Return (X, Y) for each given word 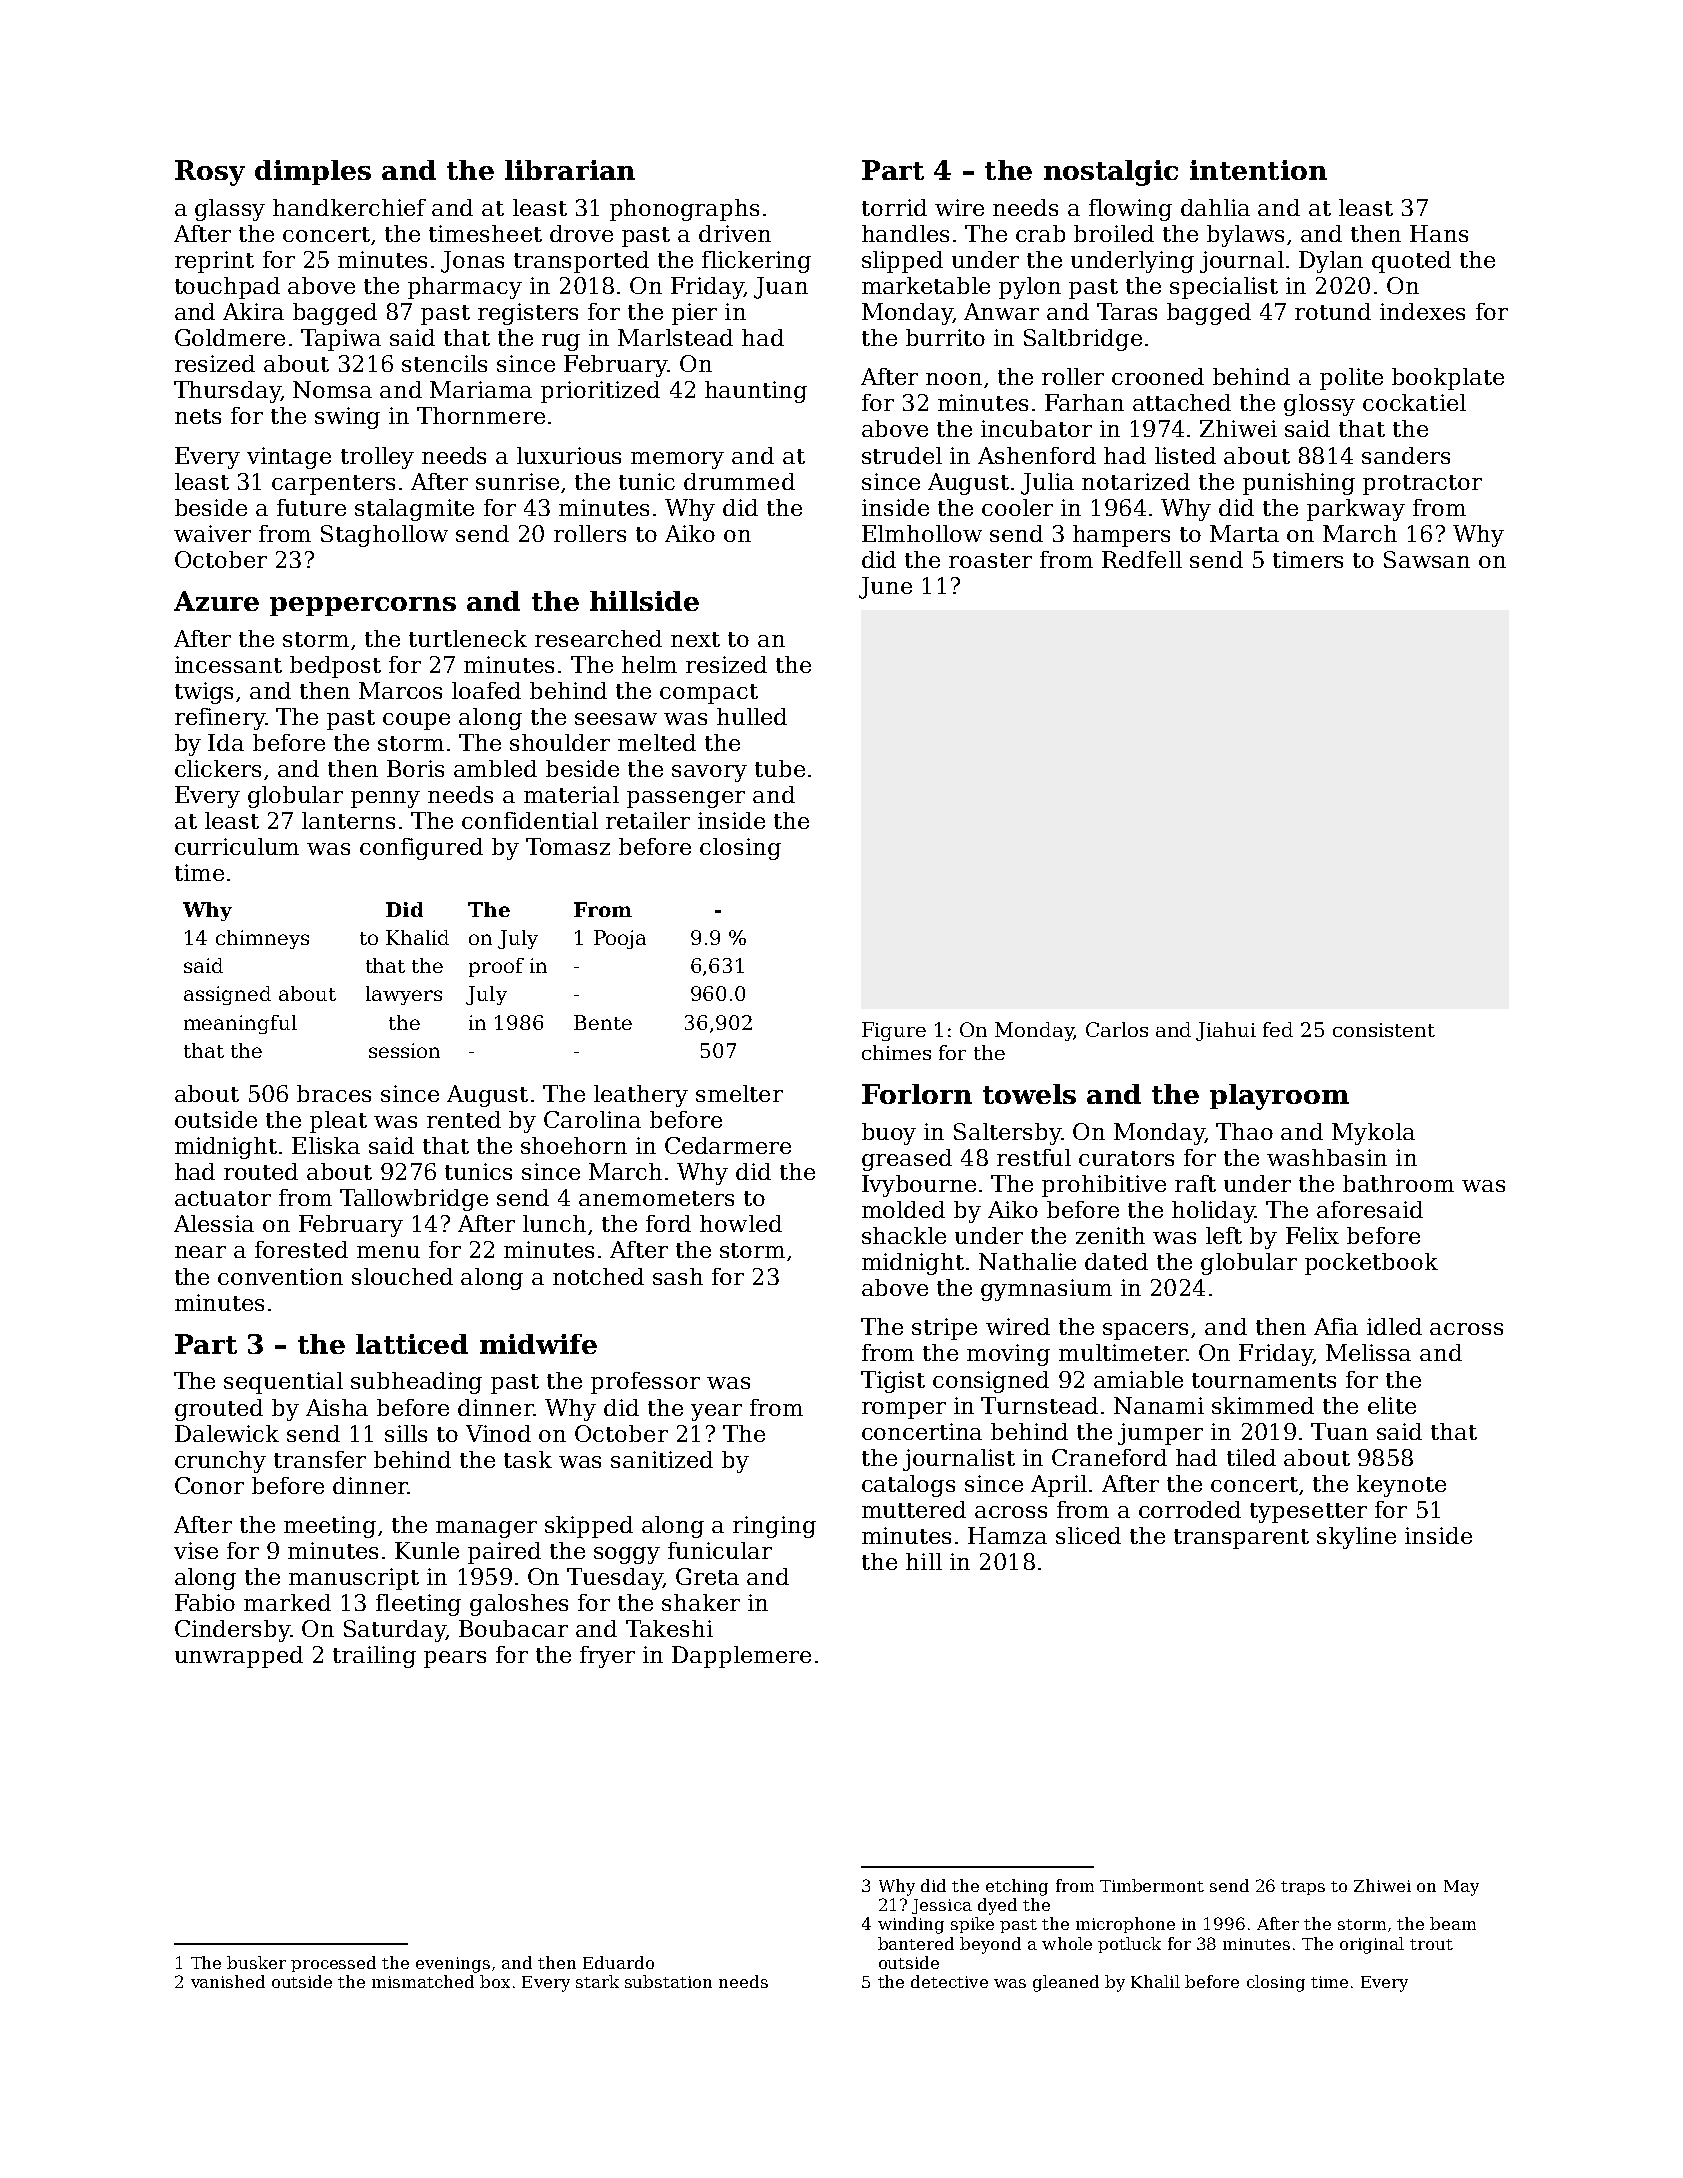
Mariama (481, 389)
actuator (223, 1198)
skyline (1356, 1538)
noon (954, 379)
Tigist (893, 1382)
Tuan (1339, 1431)
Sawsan (1427, 559)
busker (256, 1962)
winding (911, 1925)
